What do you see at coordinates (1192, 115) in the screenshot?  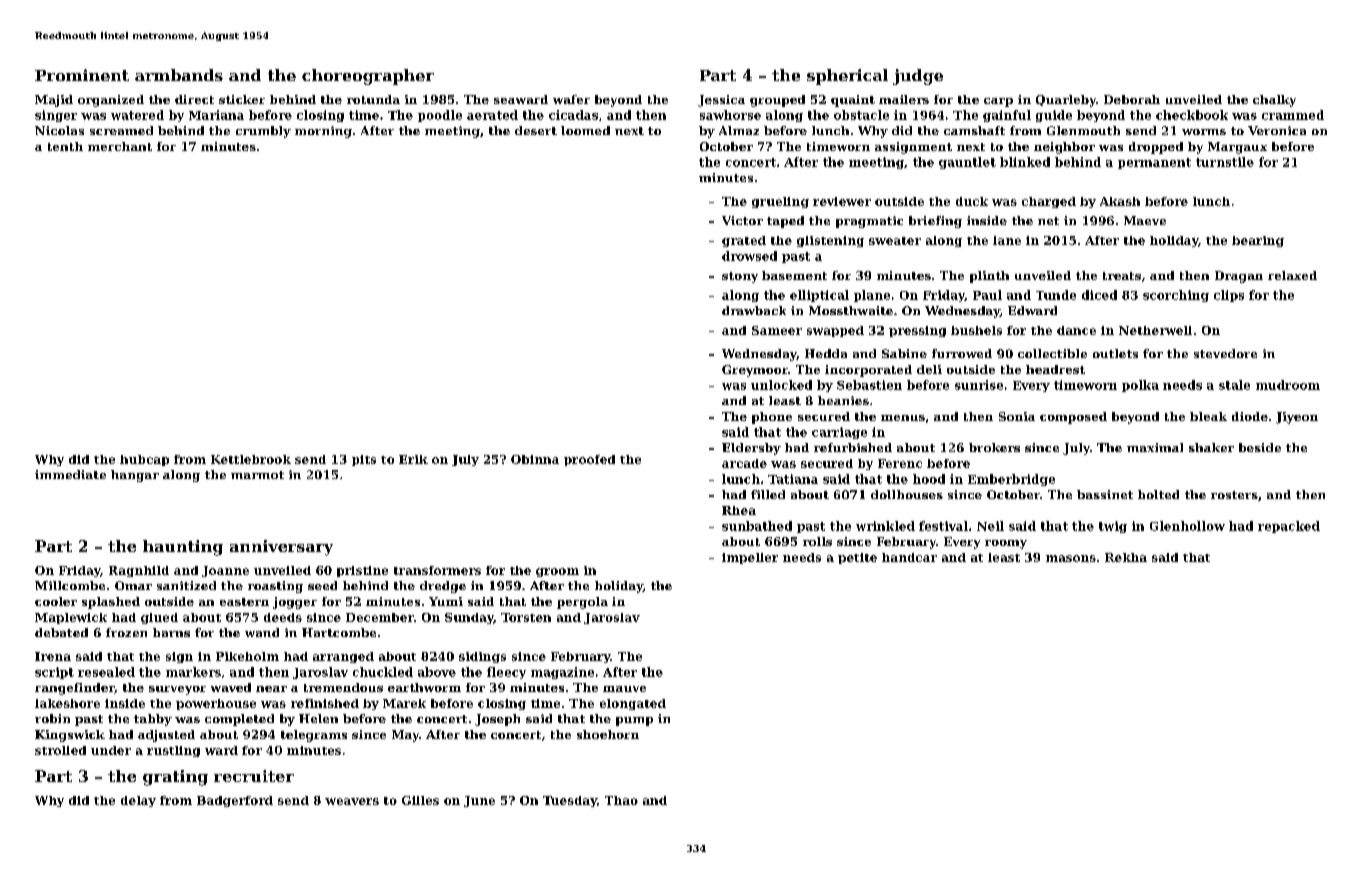 I see `checkbook` at bounding box center [1192, 115].
